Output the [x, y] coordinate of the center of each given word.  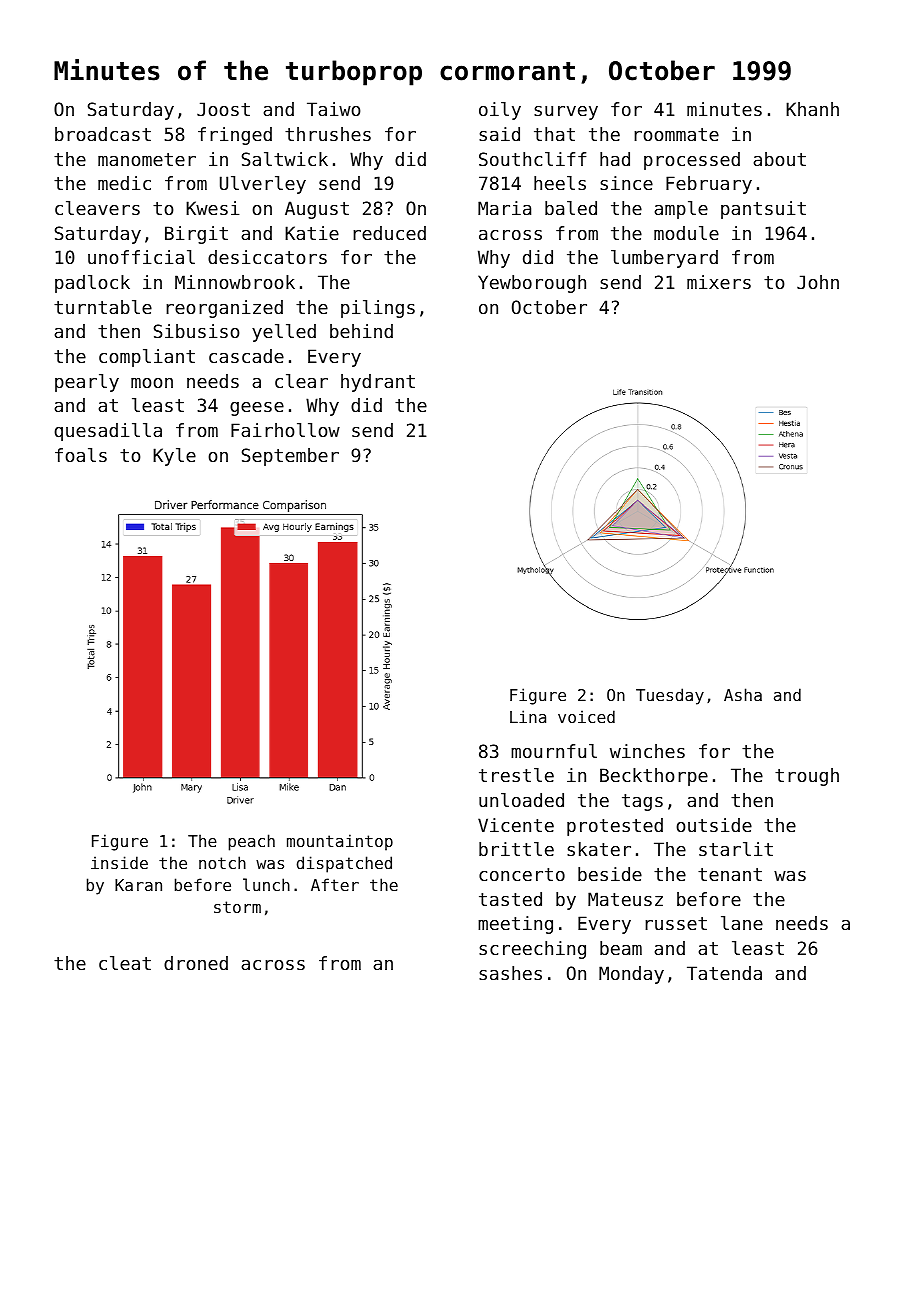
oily [500, 111]
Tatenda [724, 973]
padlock [92, 284]
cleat [125, 963]
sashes [510, 973]
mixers [719, 282]
